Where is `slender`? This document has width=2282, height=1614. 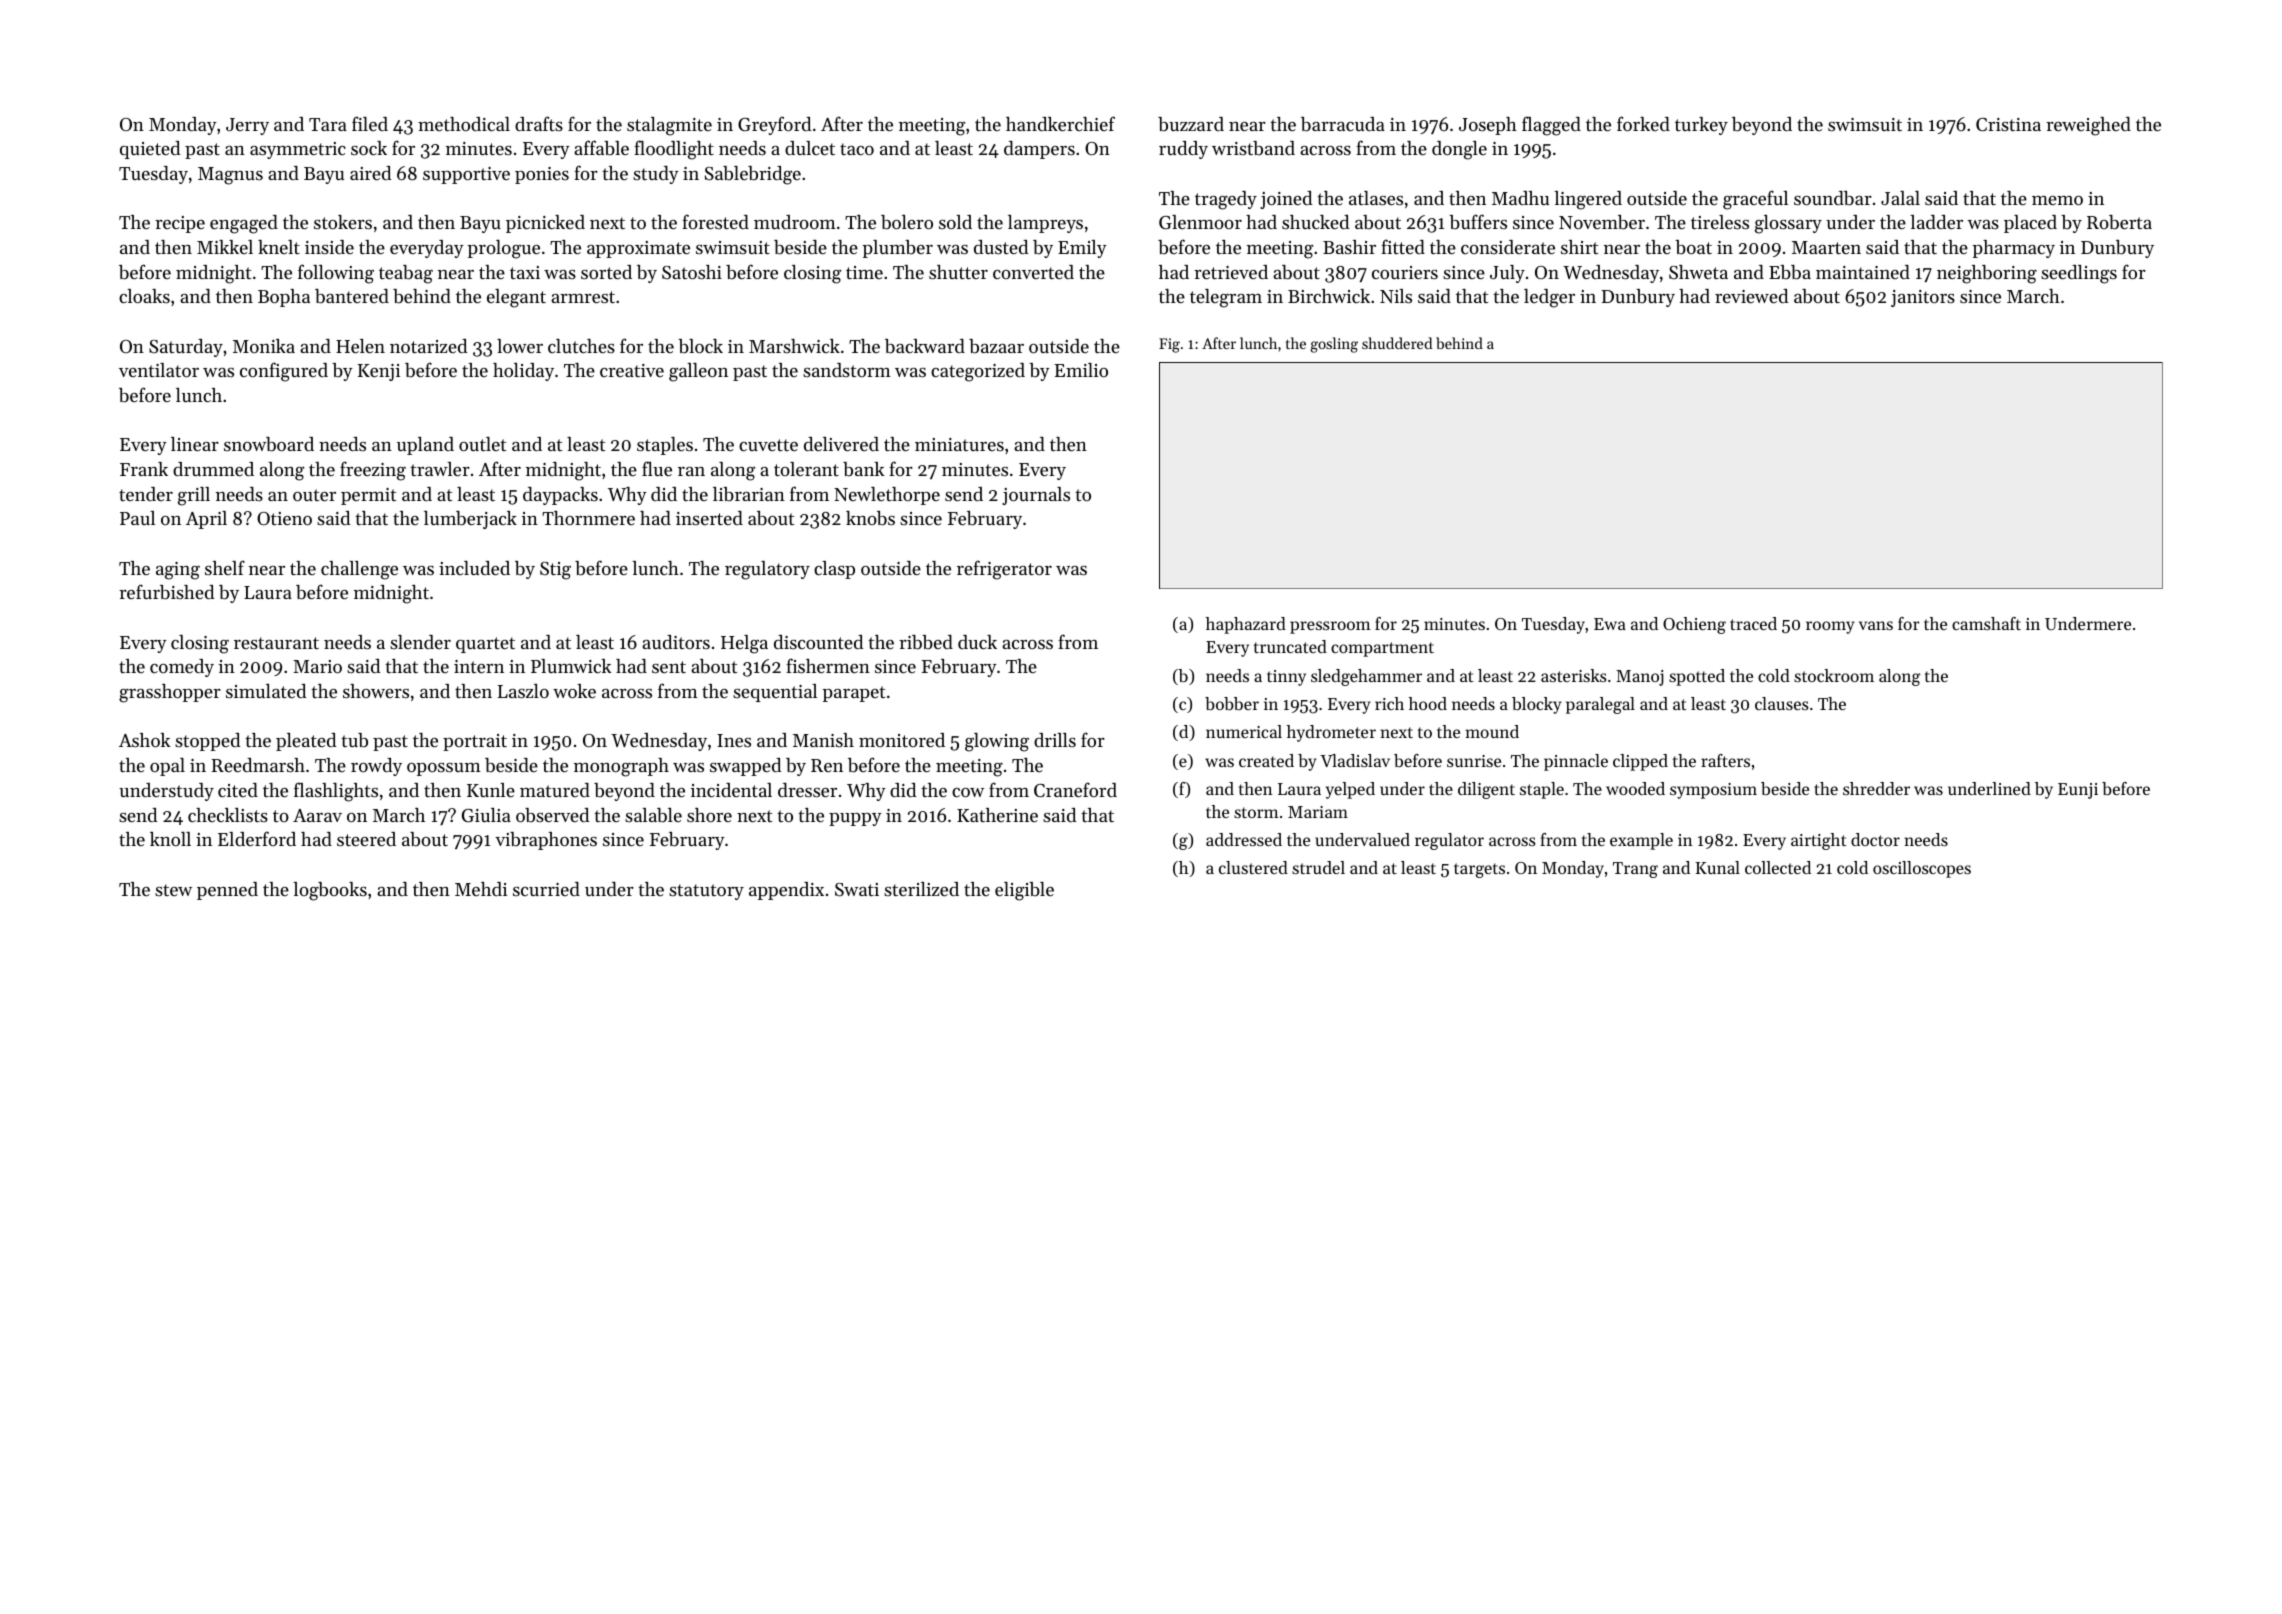
slender is located at coordinates (420, 642).
